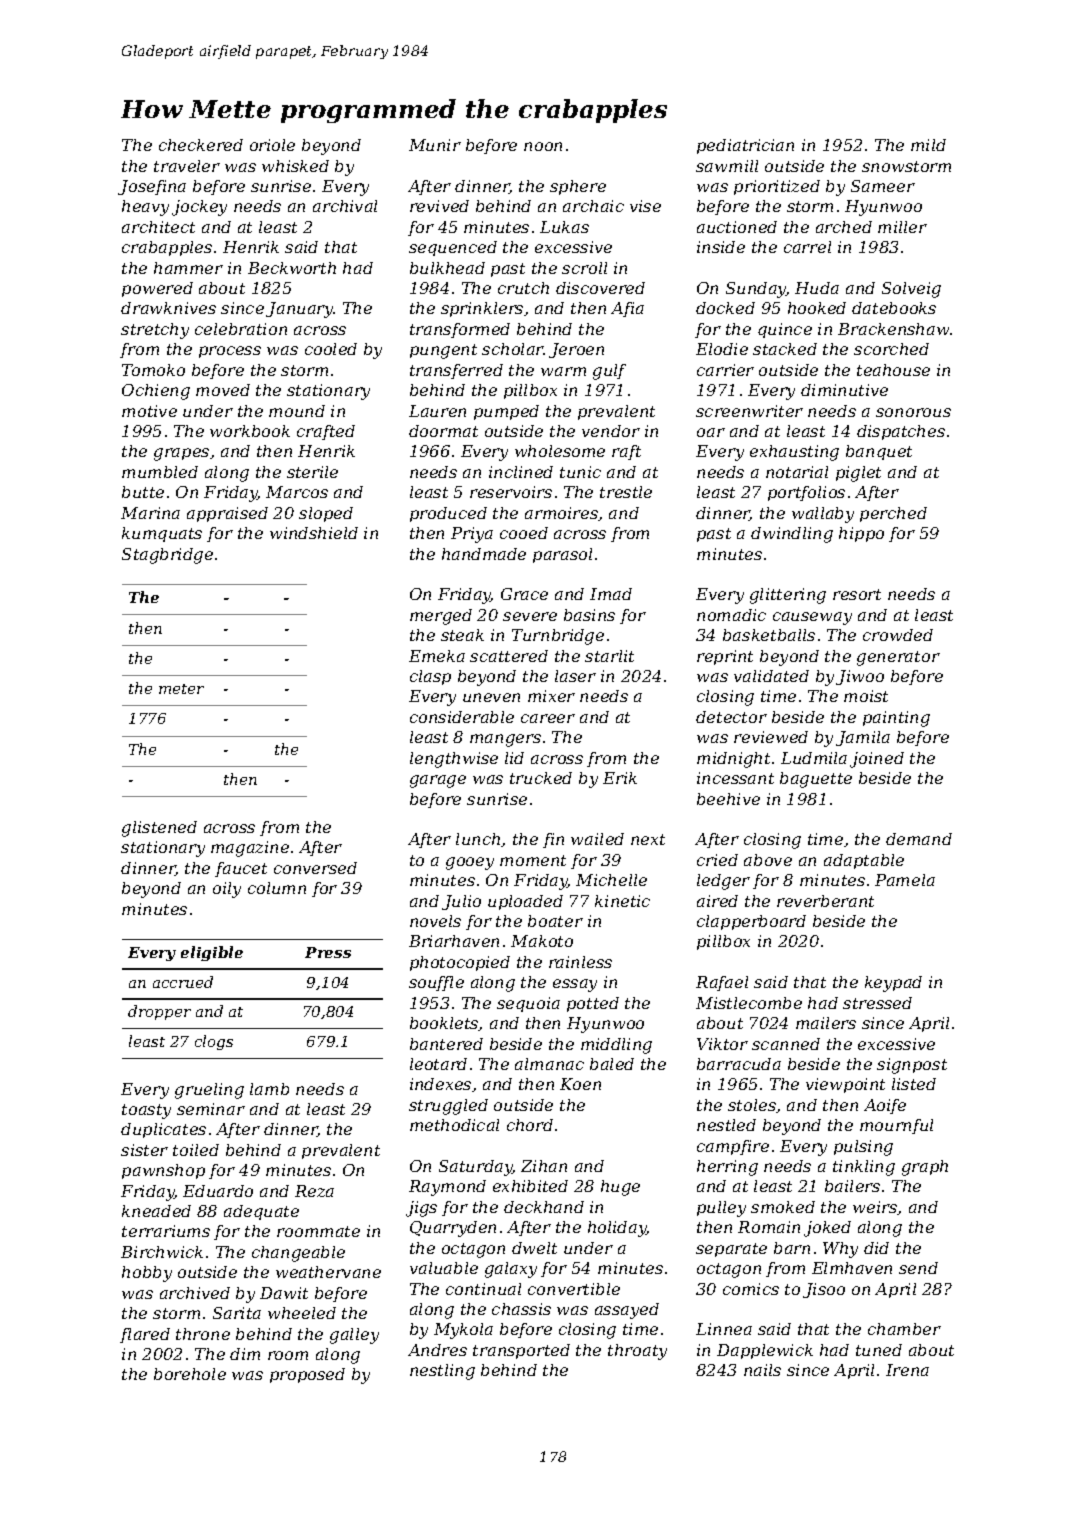 The image size is (1080, 1528). What do you see at coordinates (181, 689) in the document?
I see `meter` at bounding box center [181, 689].
